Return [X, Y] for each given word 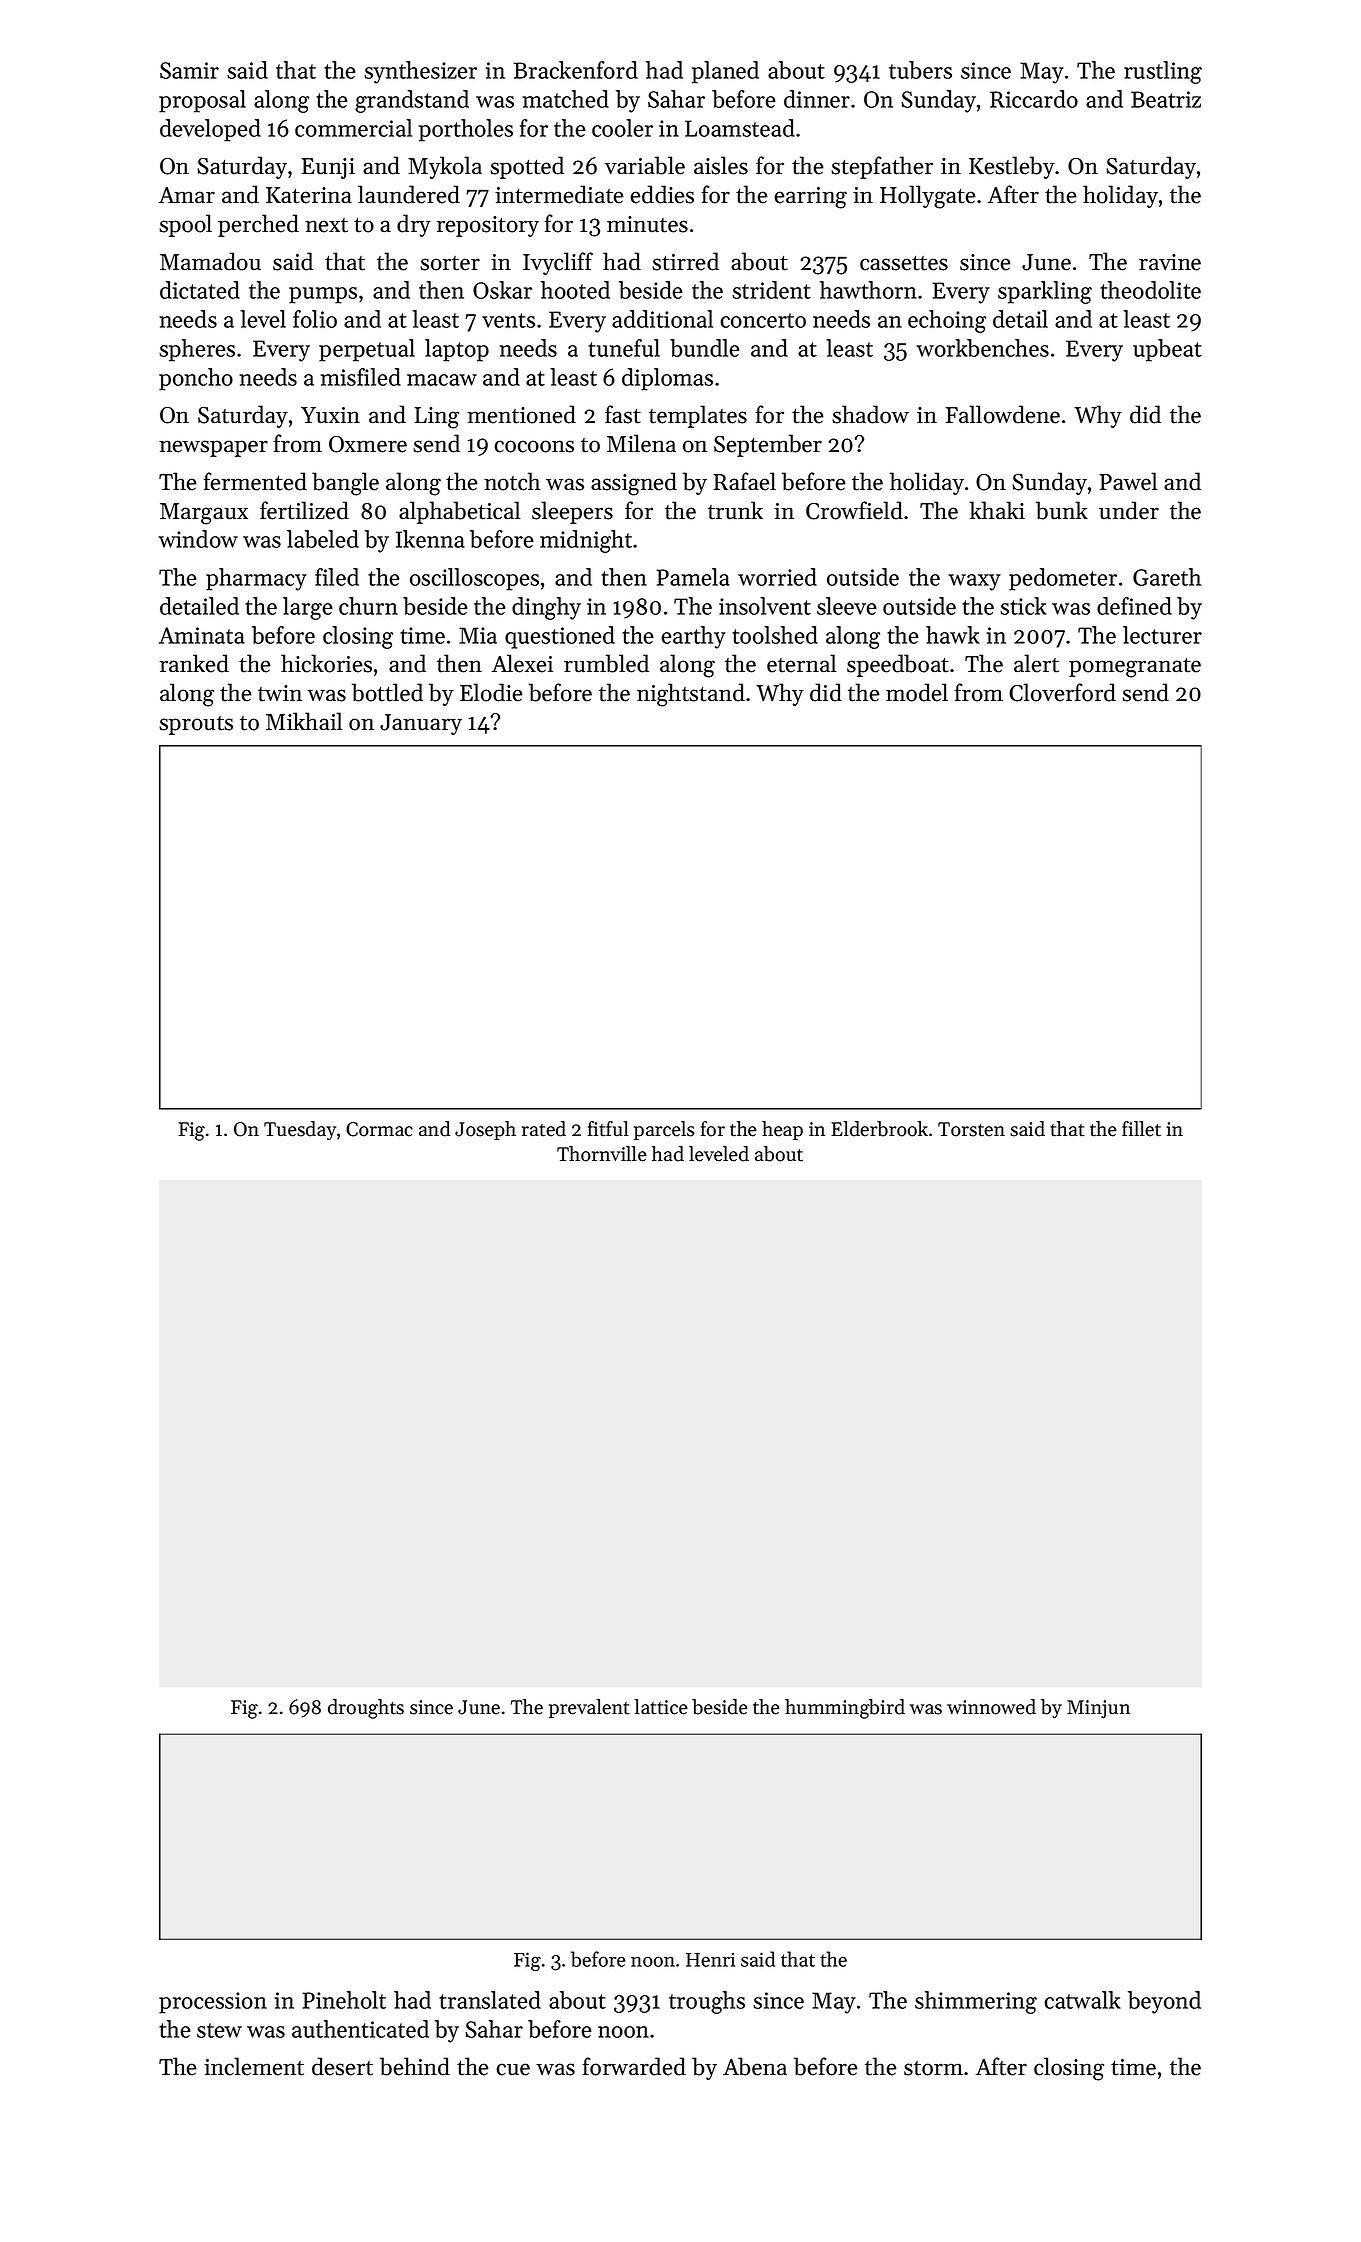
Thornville [602, 1154]
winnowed [991, 1707]
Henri [710, 1959]
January [421, 724]
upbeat [1167, 350]
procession [213, 2003]
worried [777, 577]
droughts [366, 1709]
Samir [189, 70]
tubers [920, 70]
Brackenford [576, 70]
